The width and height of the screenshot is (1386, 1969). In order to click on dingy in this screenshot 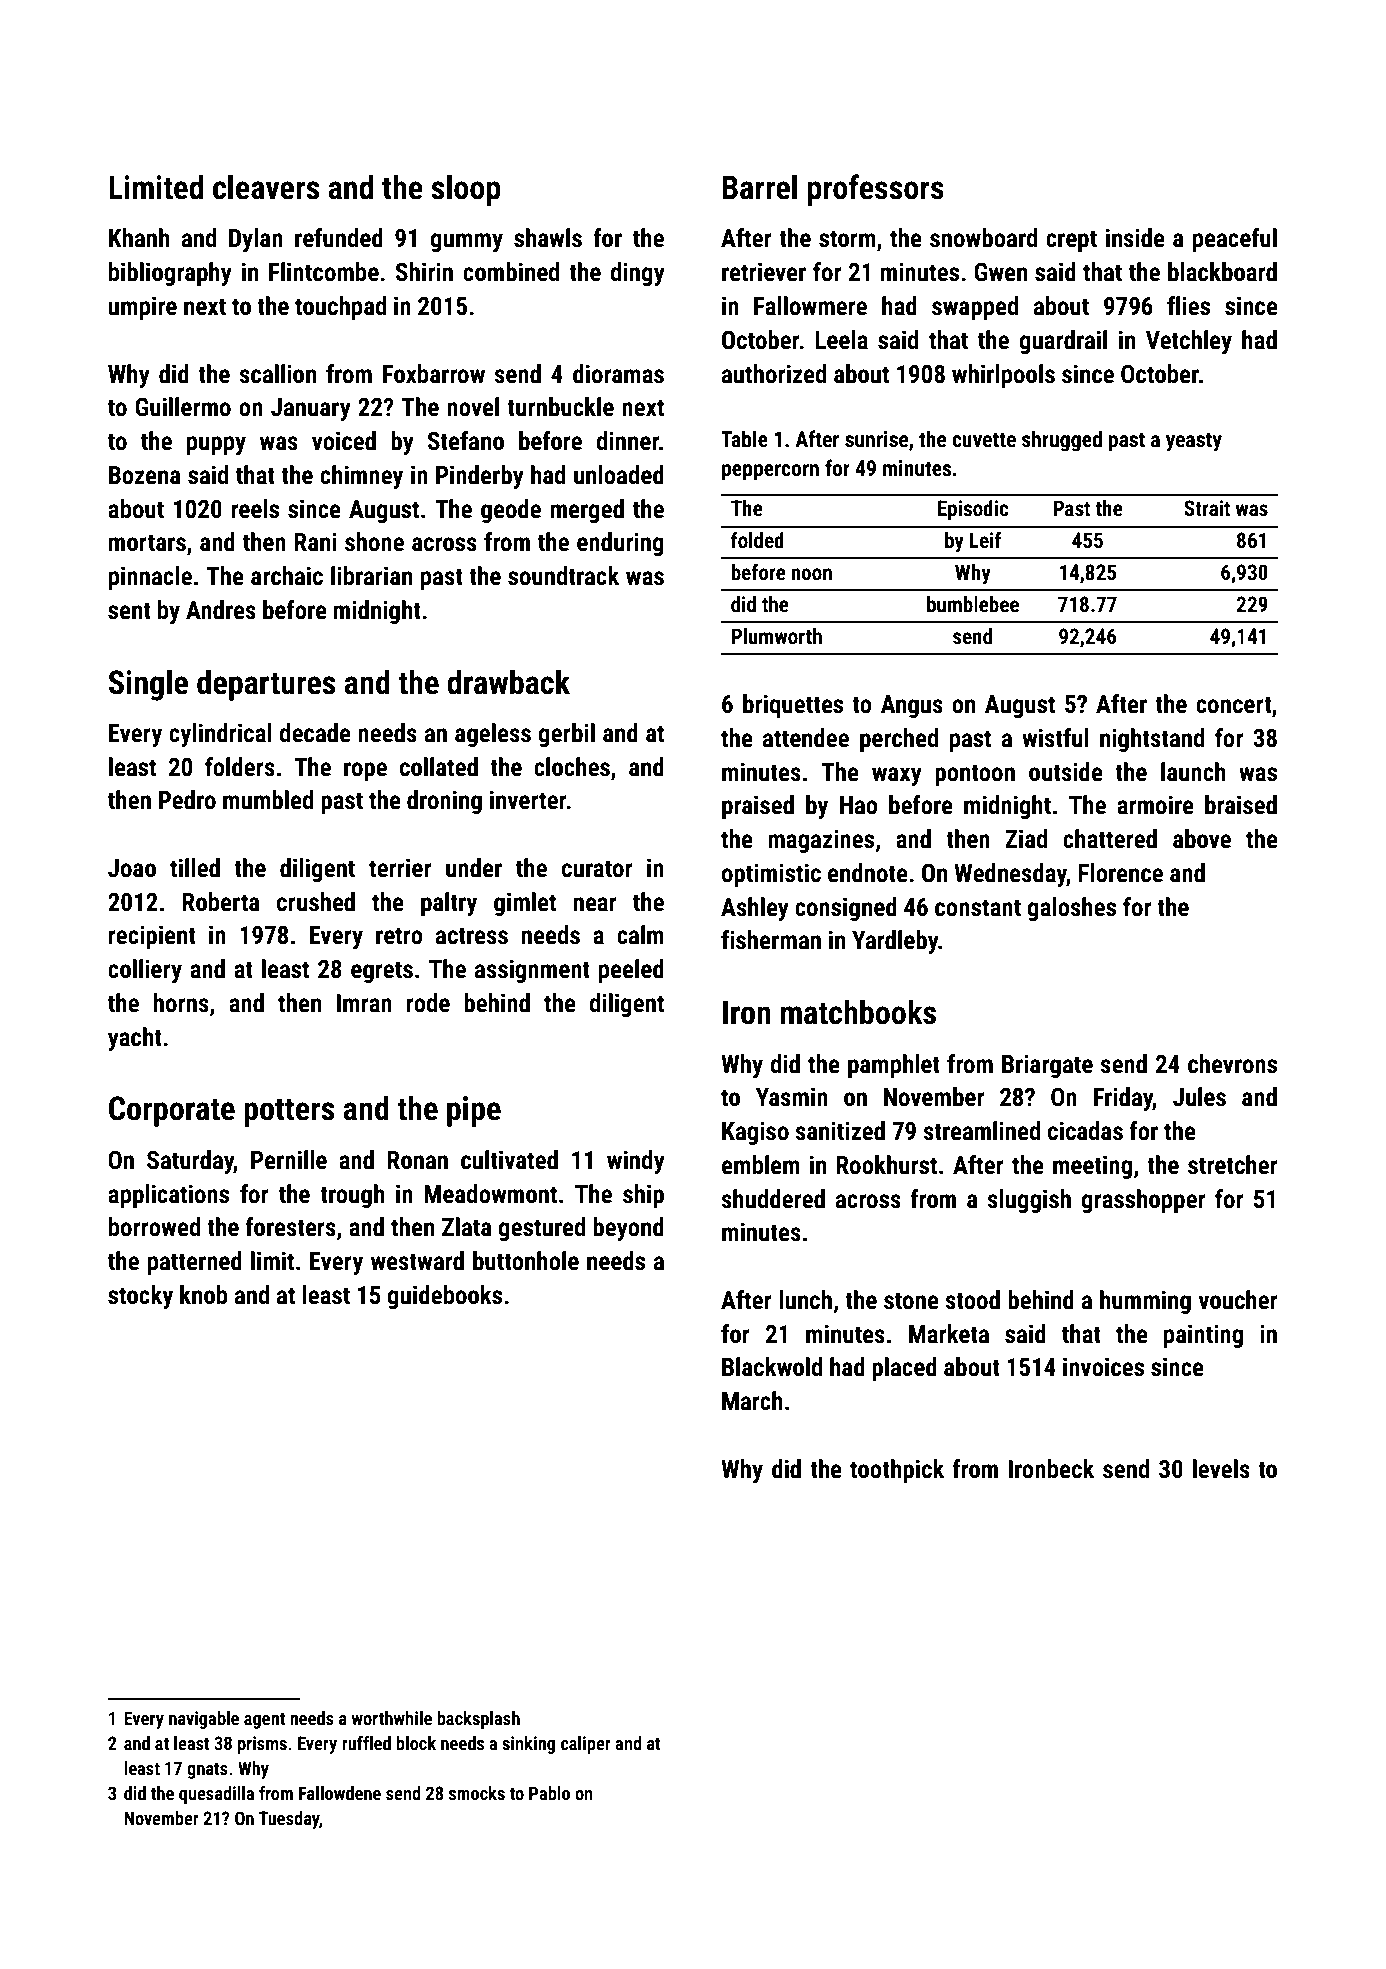, I will do `click(637, 274)`.
